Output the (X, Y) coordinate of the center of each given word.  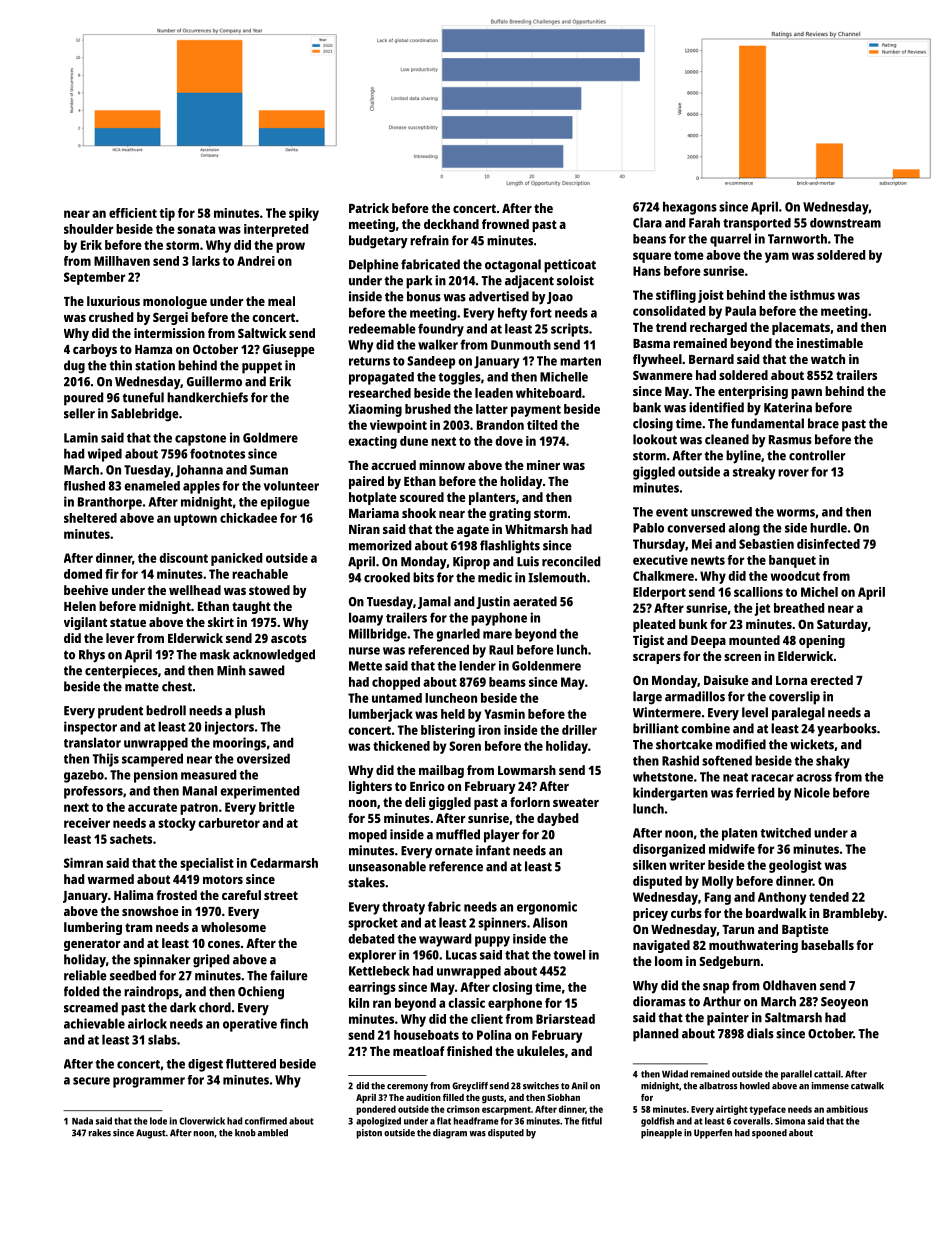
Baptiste (805, 930)
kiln (359, 1003)
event (672, 512)
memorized (380, 545)
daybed (557, 819)
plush (250, 712)
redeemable (382, 328)
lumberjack (381, 715)
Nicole (812, 792)
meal (281, 301)
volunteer (291, 486)
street (281, 895)
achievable (94, 1023)
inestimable (830, 343)
